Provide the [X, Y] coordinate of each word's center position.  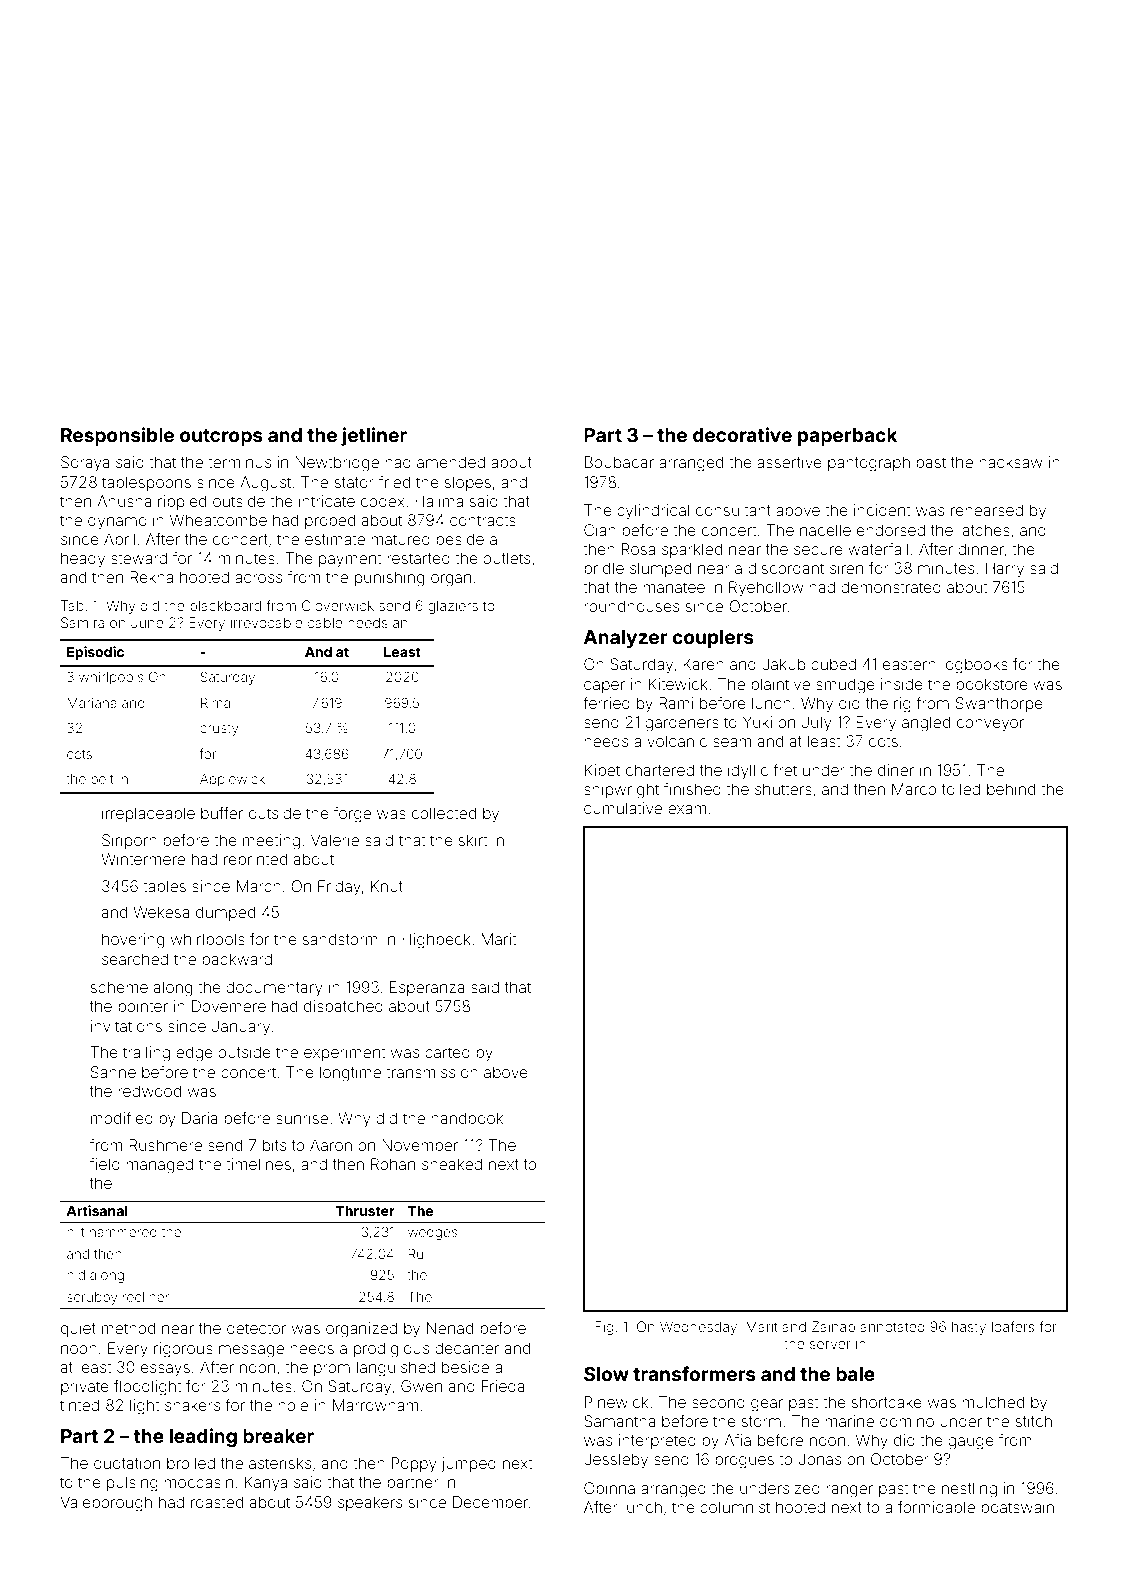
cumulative [623, 808]
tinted [79, 1405]
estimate [335, 539]
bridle [604, 568]
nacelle [825, 530]
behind [1011, 789]
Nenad [450, 1328]
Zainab [833, 1326]
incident [882, 510]
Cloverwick [338, 605]
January [241, 1028]
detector [256, 1328]
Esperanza [427, 988]
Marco [914, 789]
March [259, 886]
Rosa [638, 549]
